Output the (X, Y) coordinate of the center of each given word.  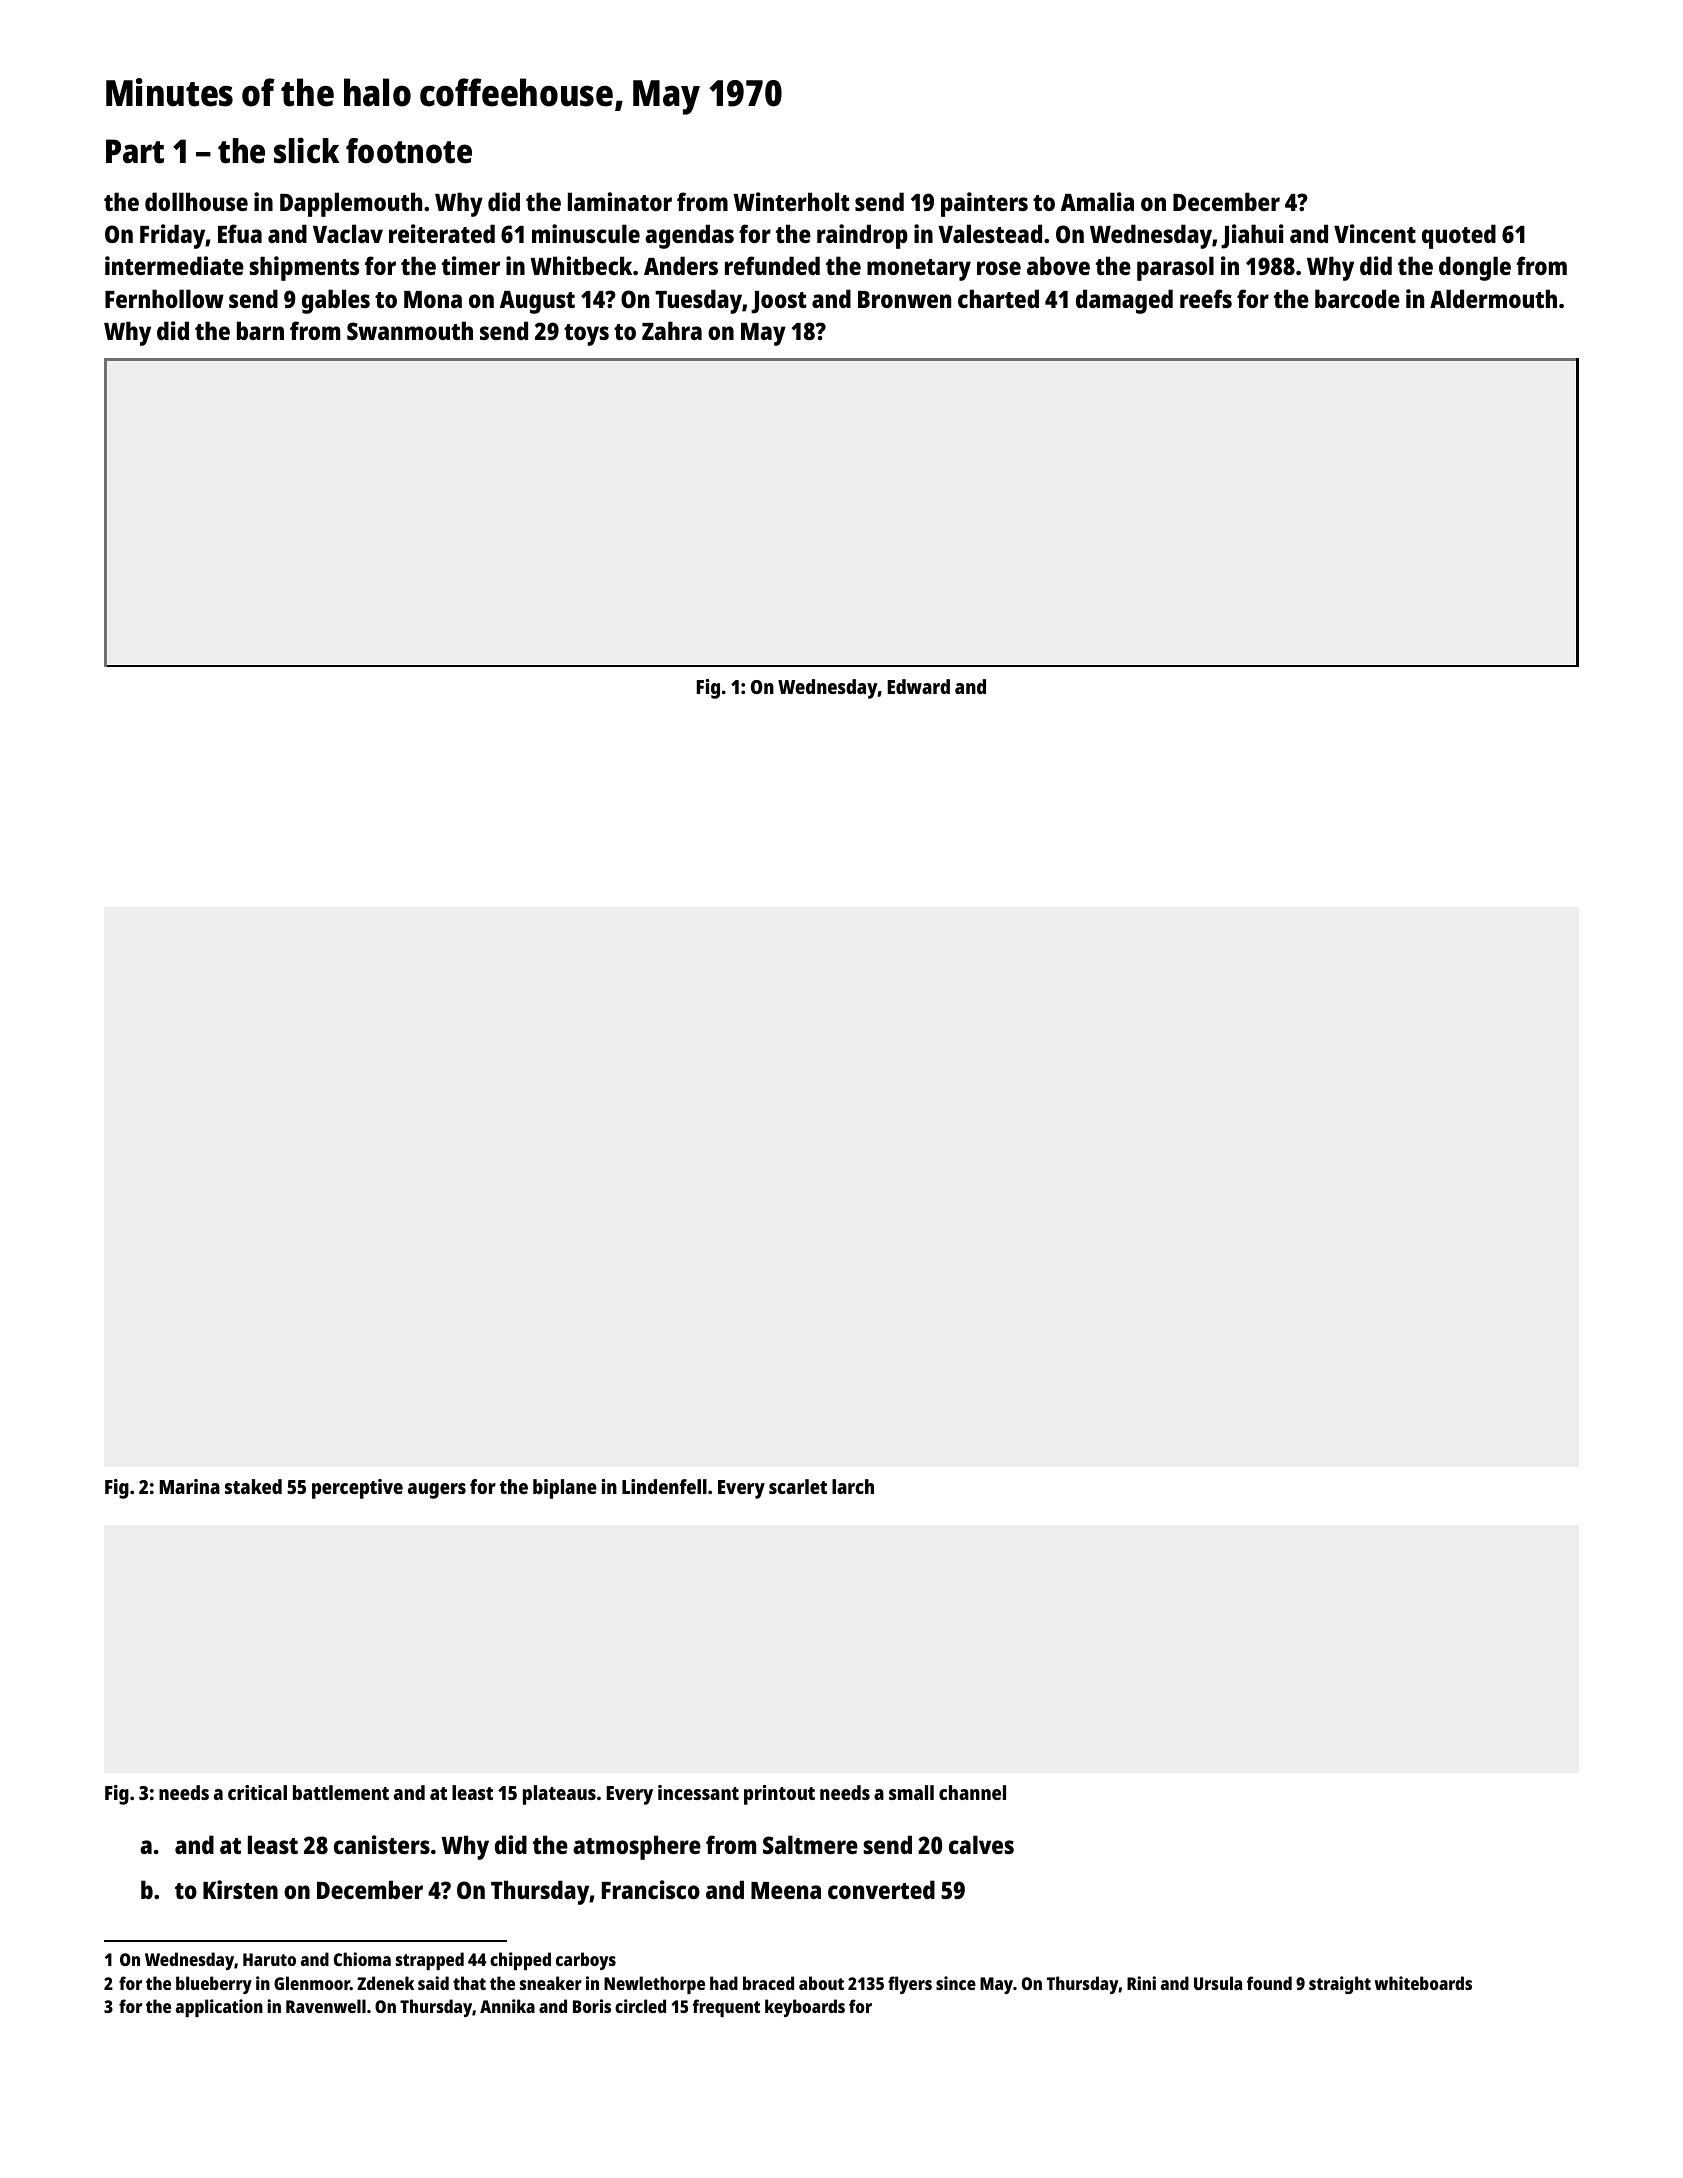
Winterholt (792, 201)
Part (135, 151)
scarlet (798, 1486)
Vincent (1375, 233)
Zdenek (385, 1983)
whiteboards (1423, 1983)
